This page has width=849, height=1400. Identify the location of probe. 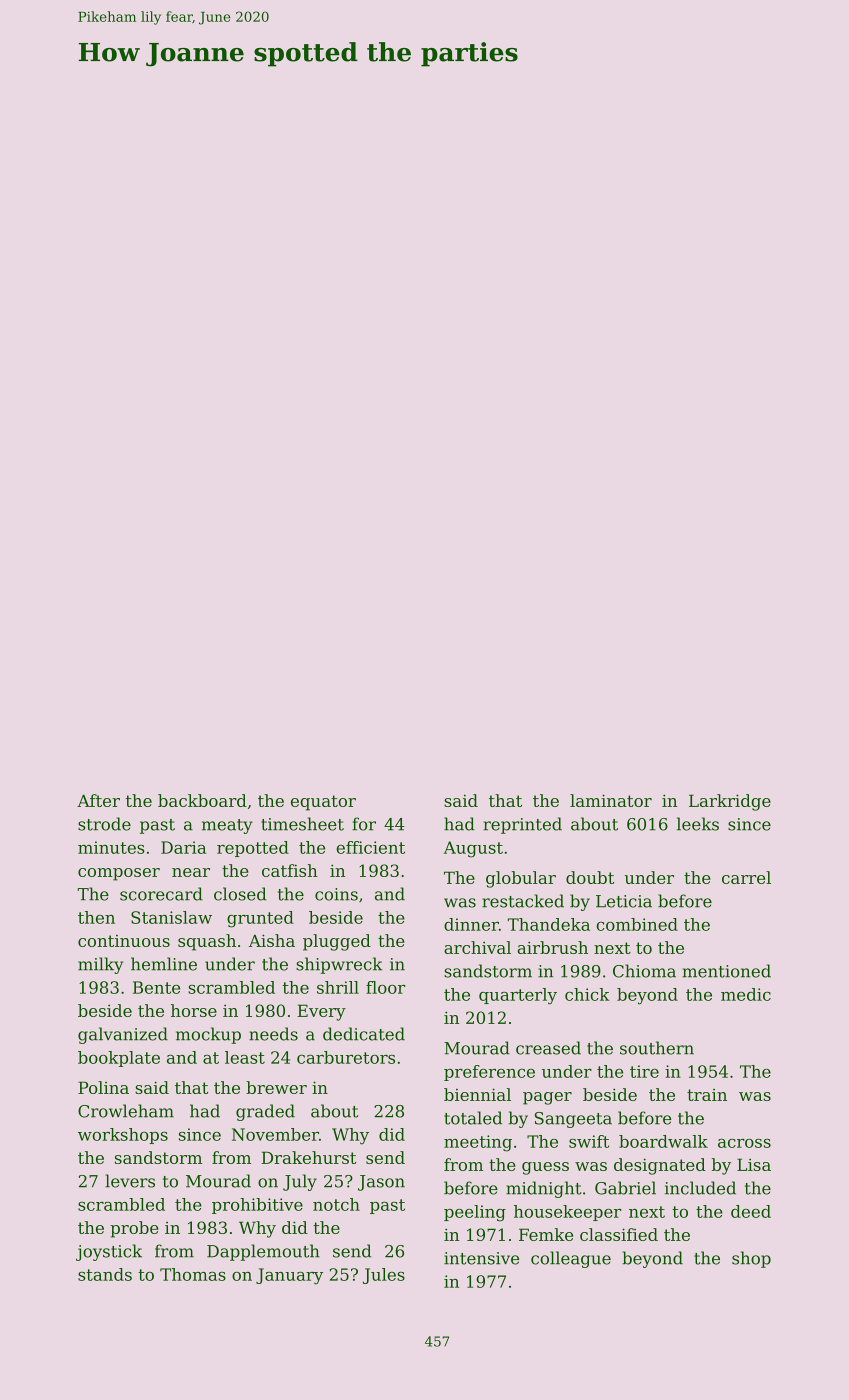
(134, 1229).
